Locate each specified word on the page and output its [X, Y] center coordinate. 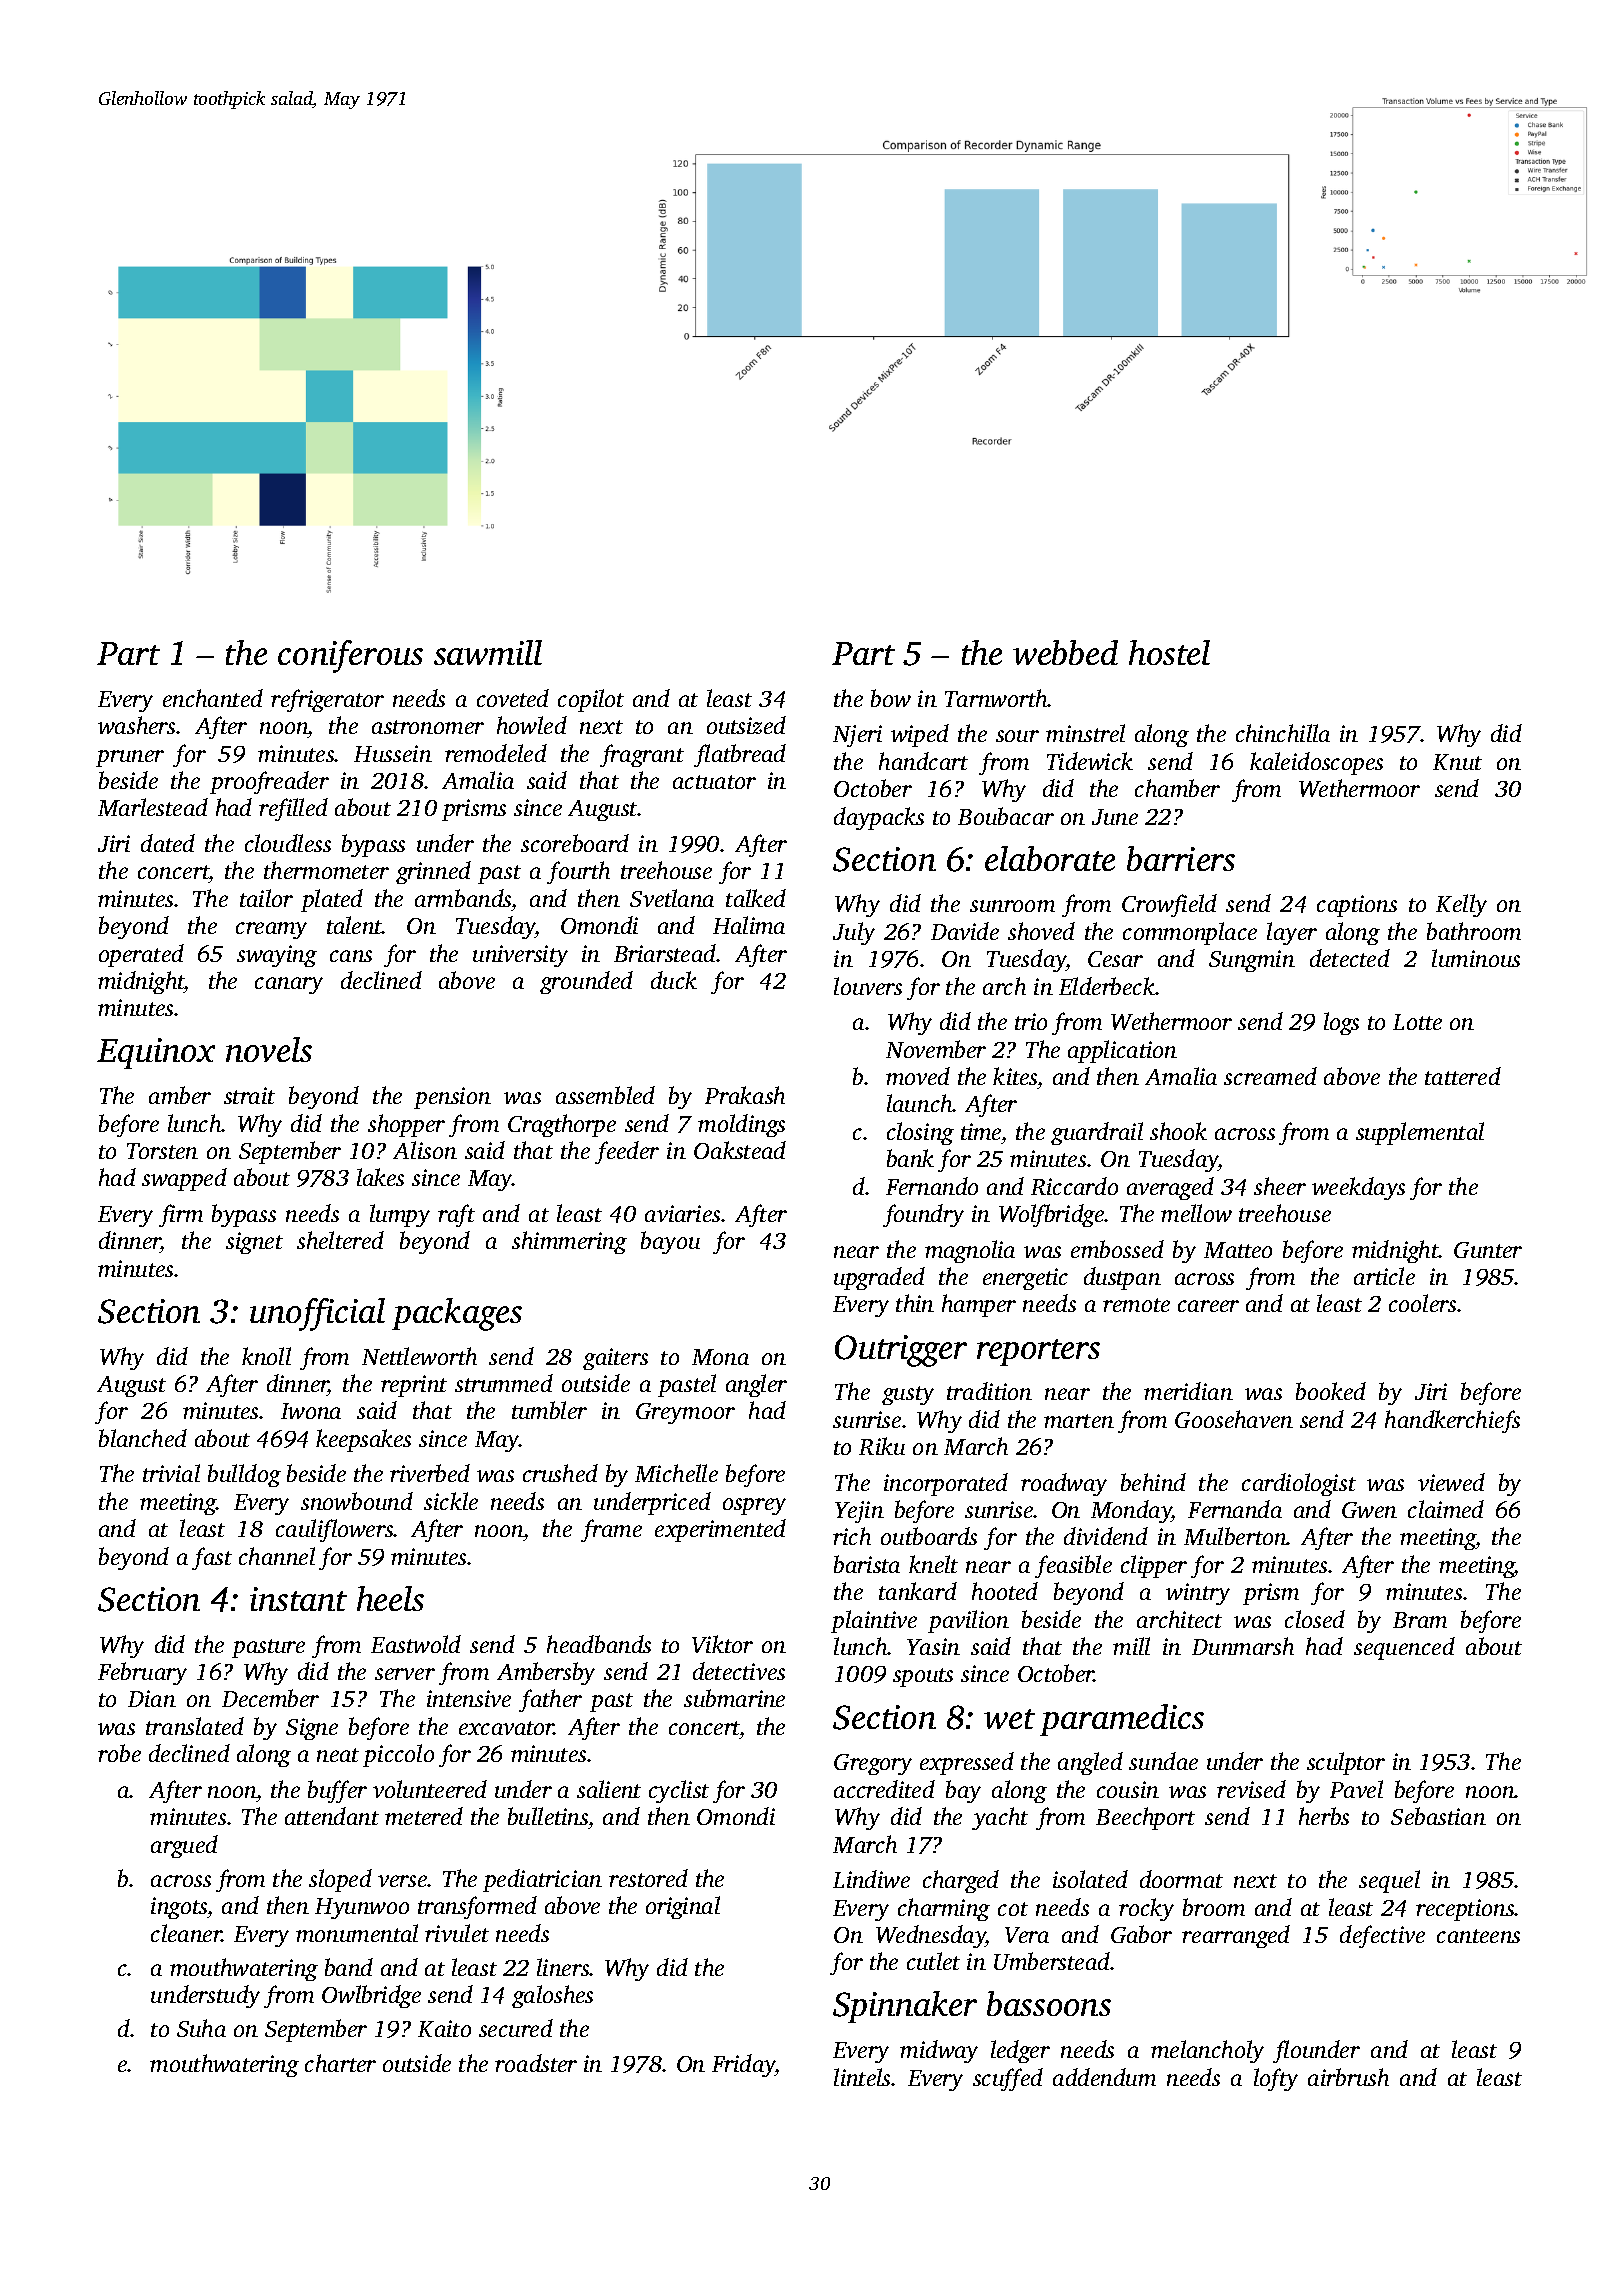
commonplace [1190, 933]
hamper [979, 1305]
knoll [266, 1356]
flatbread [740, 755]
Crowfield [1169, 905]
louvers [868, 986]
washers [137, 725]
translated [195, 1726]
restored [648, 1878]
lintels [862, 2077]
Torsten [162, 1151]
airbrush [1348, 2077]
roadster [536, 2063]
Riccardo [1074, 1186]
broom [1214, 1907]
